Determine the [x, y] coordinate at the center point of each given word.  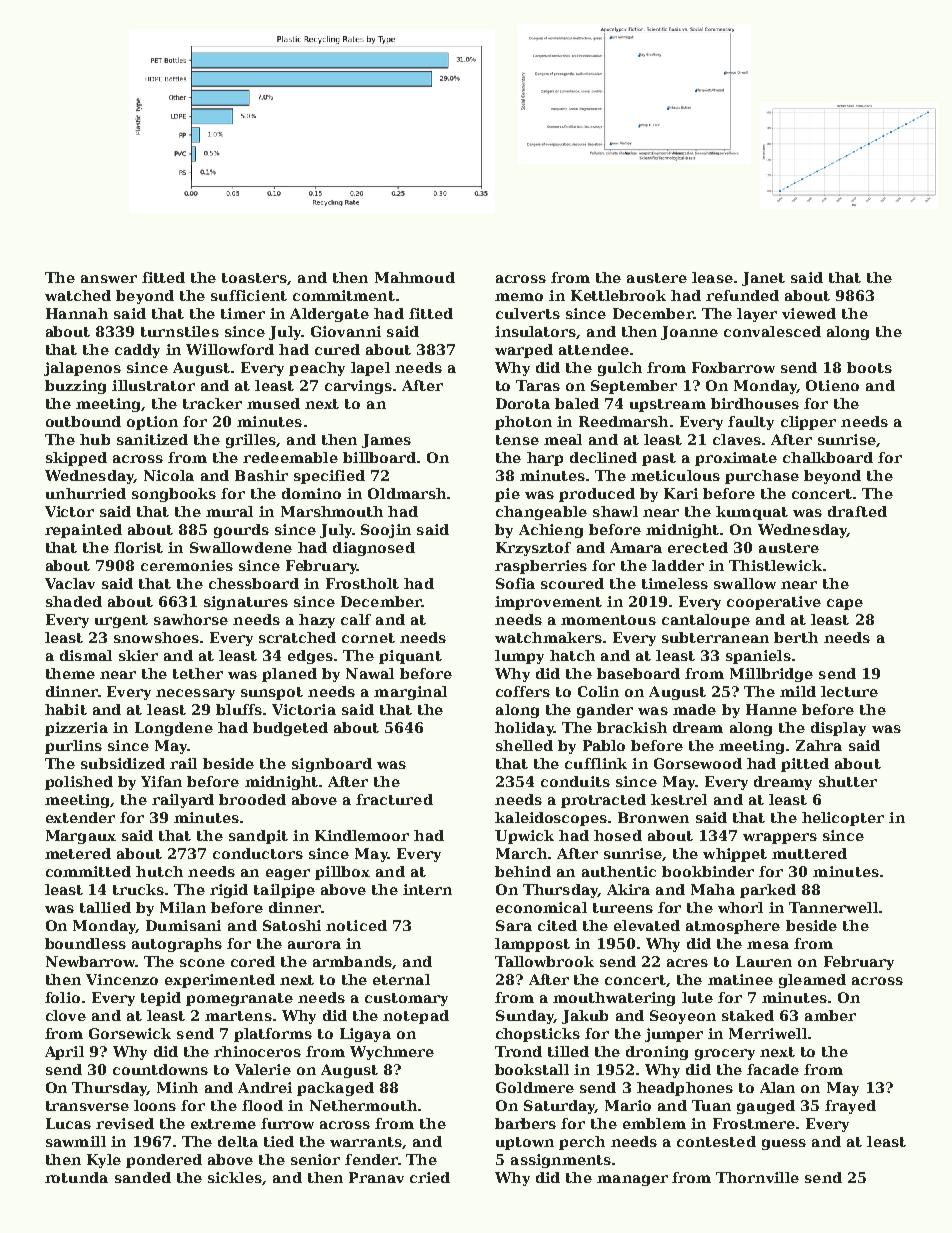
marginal [410, 693]
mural [229, 511]
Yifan [161, 781]
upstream [668, 405]
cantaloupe [706, 621]
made [694, 709]
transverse [87, 1106]
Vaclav [70, 583]
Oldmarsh [407, 493]
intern [427, 889]
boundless [85, 943]
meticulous [675, 475]
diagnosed [374, 549]
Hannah [77, 313]
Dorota [523, 403]
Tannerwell [833, 907]
